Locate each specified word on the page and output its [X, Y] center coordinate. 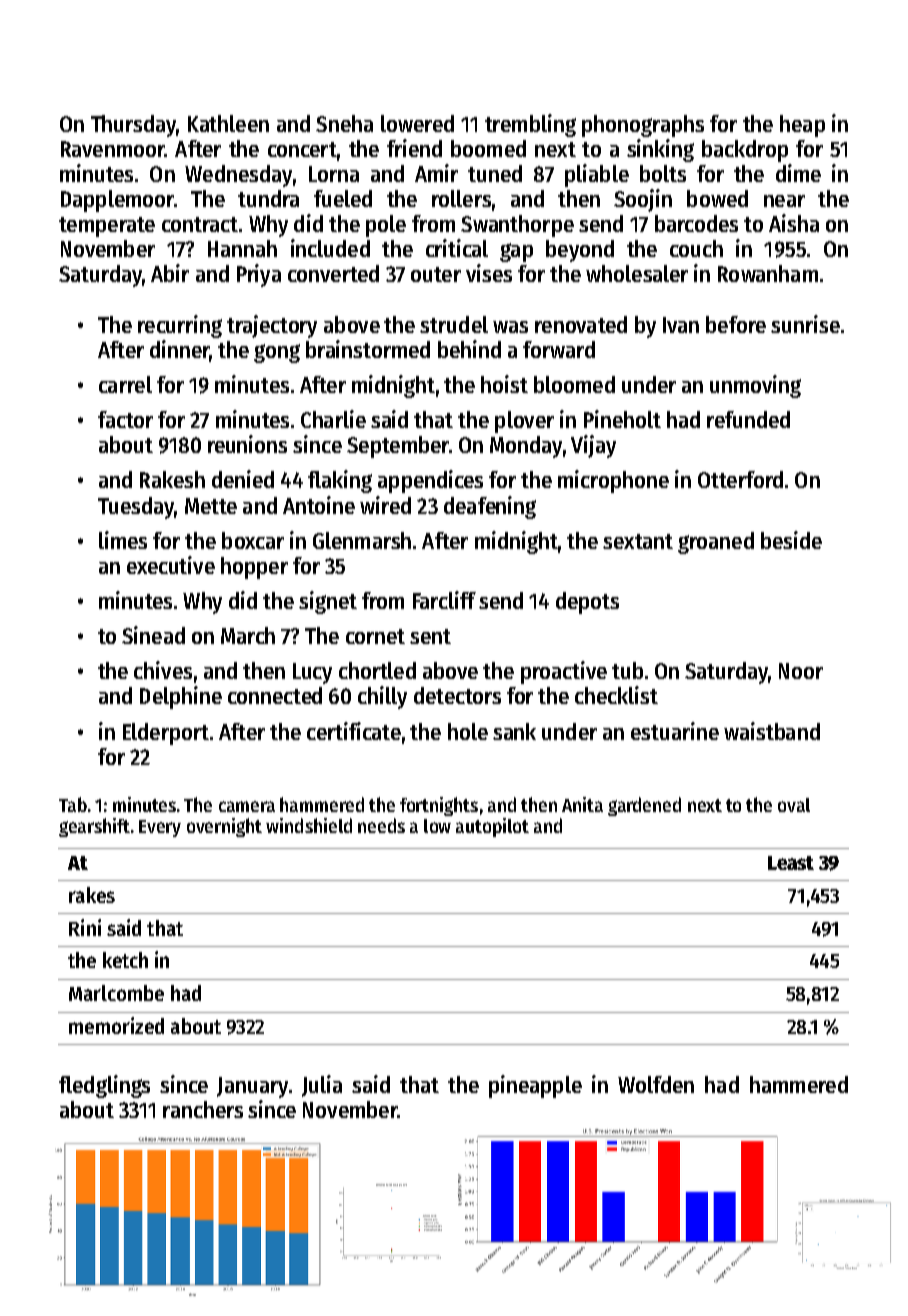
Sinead [153, 635]
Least [791, 863]
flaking [340, 481]
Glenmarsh [362, 540]
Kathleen [228, 123]
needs [381, 825]
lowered [417, 123]
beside [791, 540]
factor [125, 419]
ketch [125, 960]
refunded [748, 419]
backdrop [745, 151]
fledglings [104, 1086]
